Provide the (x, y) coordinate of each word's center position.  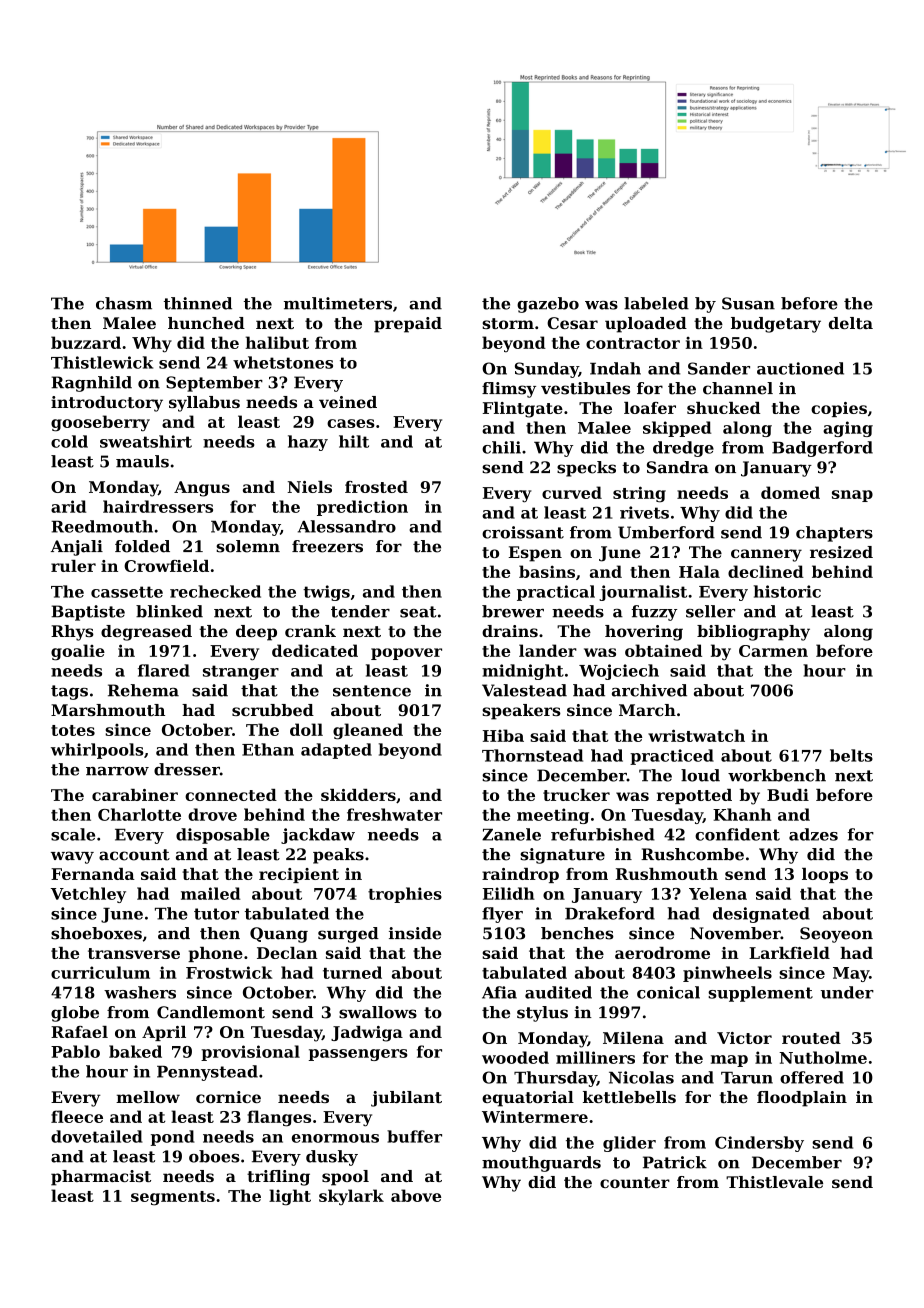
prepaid (408, 325)
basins (547, 571)
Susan (748, 303)
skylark (351, 1197)
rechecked (215, 591)
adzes (813, 834)
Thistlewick (102, 362)
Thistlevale (774, 1182)
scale (73, 834)
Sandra (678, 467)
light (290, 1197)
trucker (576, 795)
